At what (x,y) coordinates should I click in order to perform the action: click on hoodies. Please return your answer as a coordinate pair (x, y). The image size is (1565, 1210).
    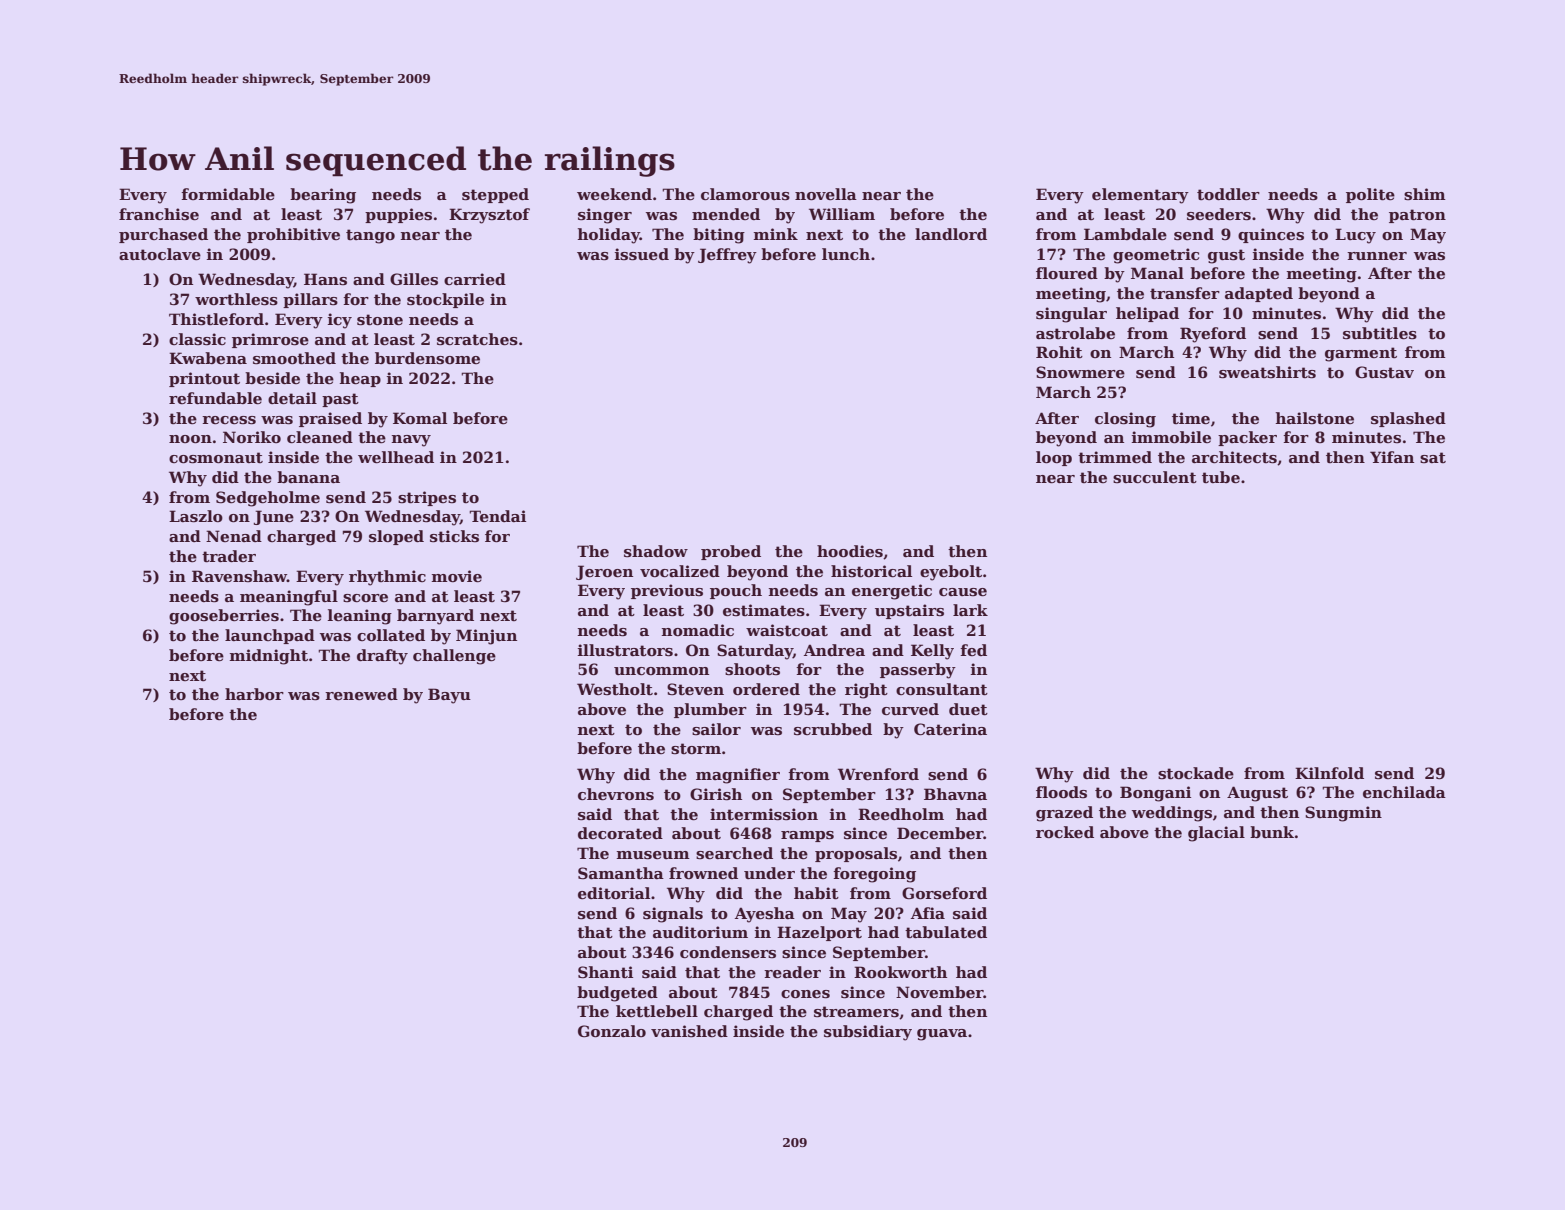
    Looking at the image, I should click on (850, 551).
